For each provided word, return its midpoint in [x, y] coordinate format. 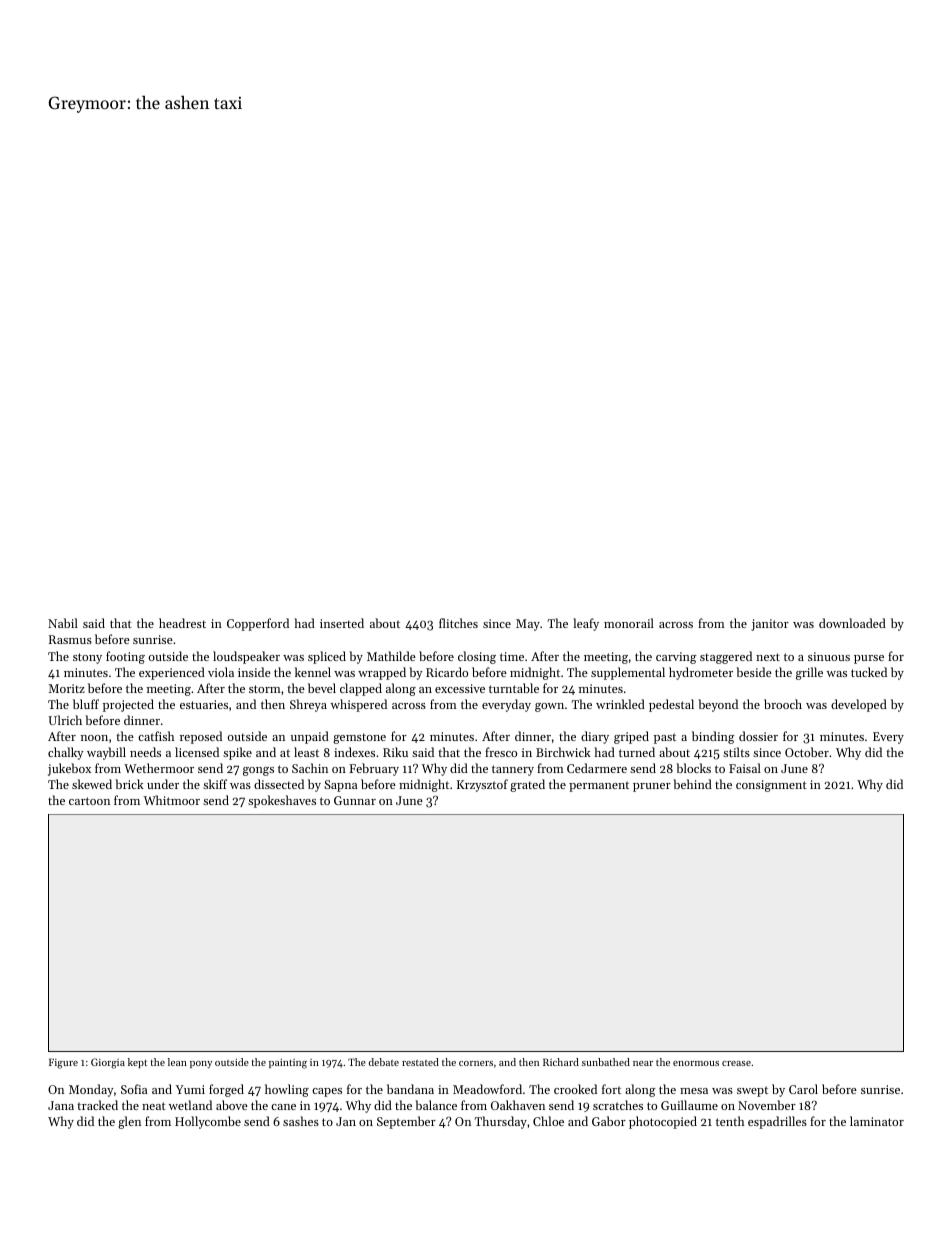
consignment [771, 786]
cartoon [89, 801]
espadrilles [777, 1122]
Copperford [258, 624]
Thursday [501, 1122]
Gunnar [355, 800]
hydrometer [701, 673]
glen [129, 1122]
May [528, 625]
